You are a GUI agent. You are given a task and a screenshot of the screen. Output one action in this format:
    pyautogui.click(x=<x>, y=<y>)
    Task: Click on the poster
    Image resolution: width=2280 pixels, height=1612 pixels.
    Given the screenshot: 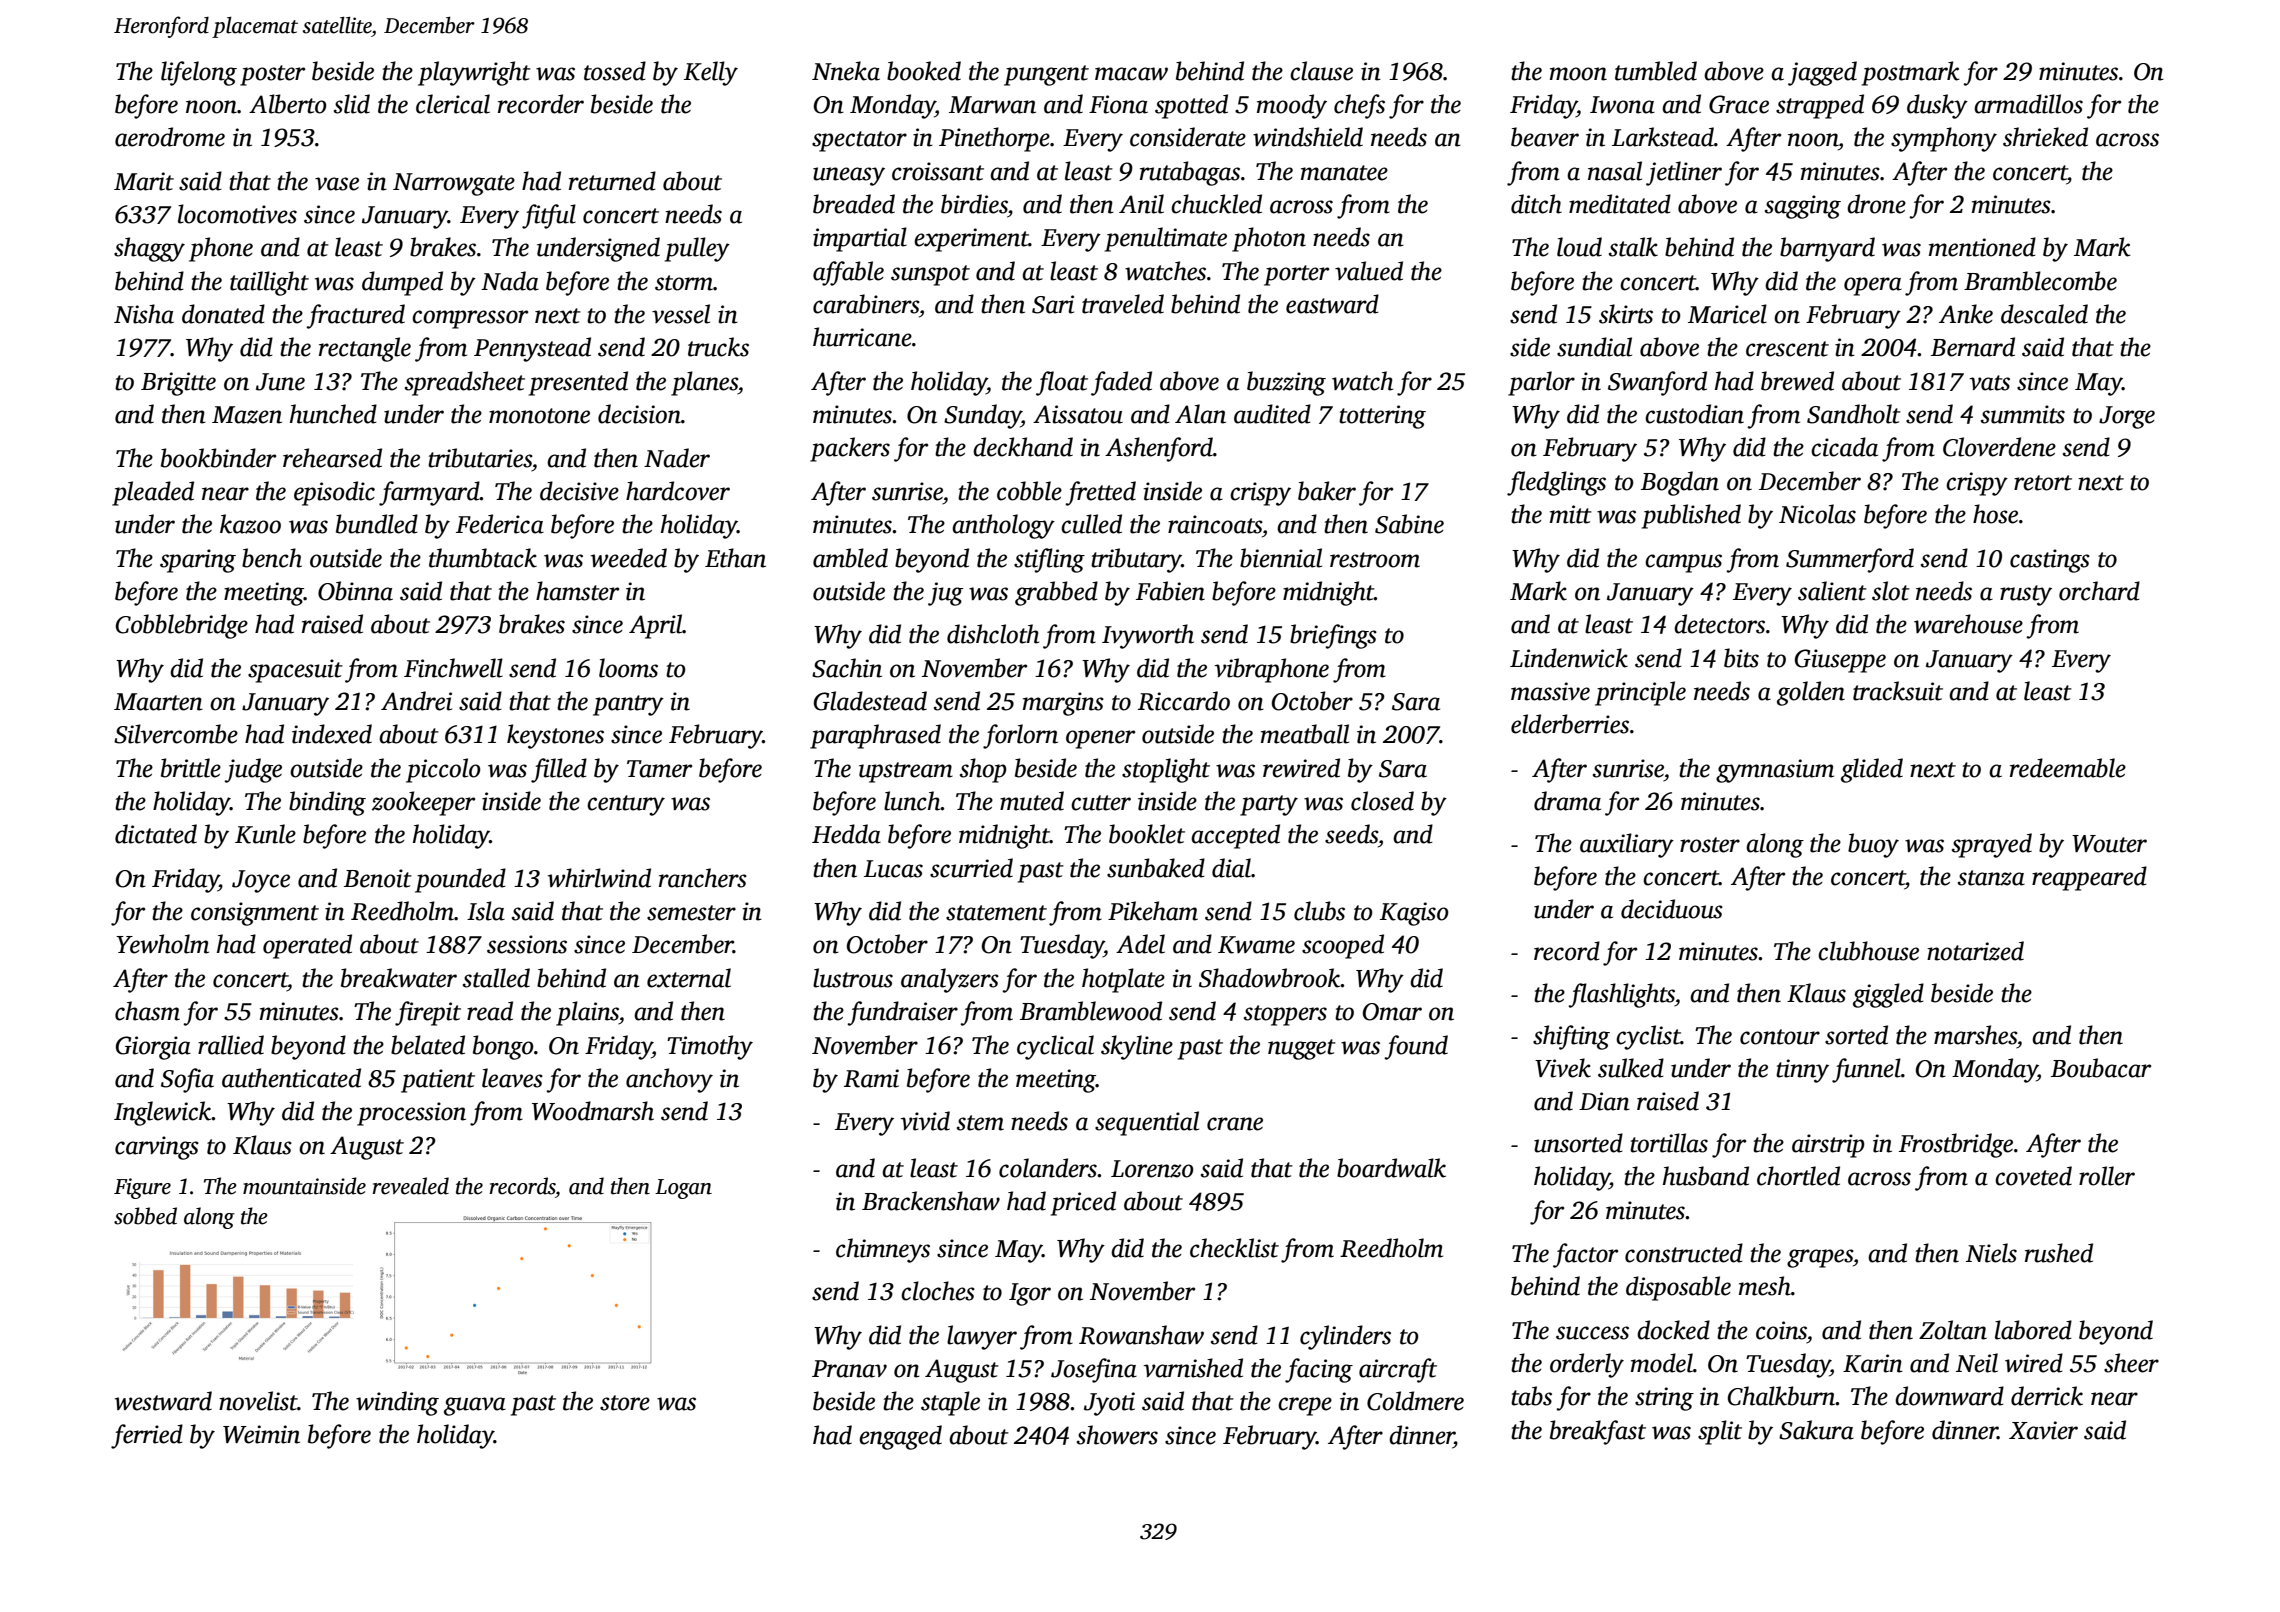 What is the action you would take?
    pyautogui.click(x=272, y=75)
